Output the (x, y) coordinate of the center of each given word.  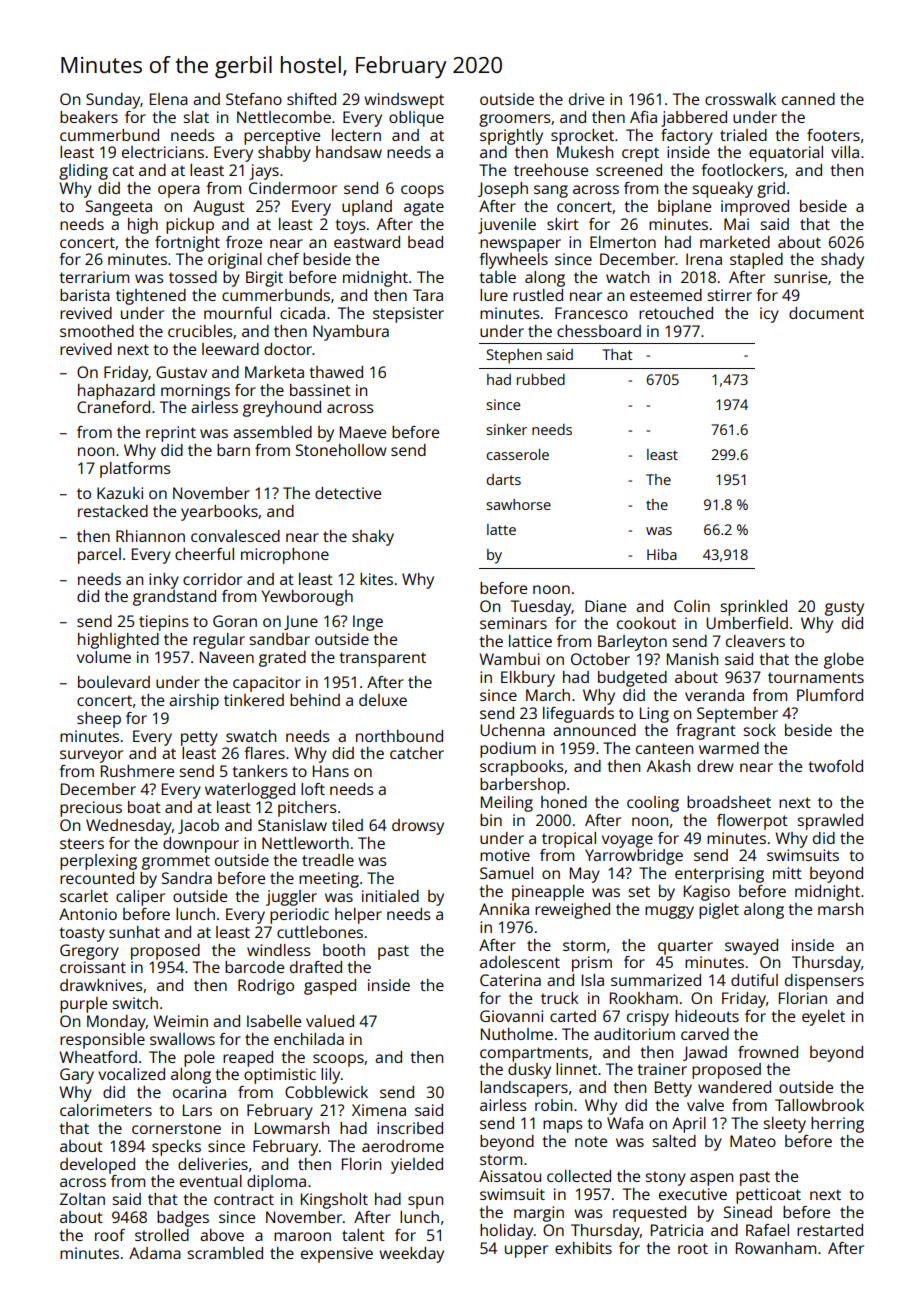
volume (104, 657)
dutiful (754, 980)
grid (771, 190)
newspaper (520, 245)
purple (83, 1005)
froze (244, 242)
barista (85, 295)
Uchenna (512, 730)
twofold (835, 766)
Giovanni (511, 1016)
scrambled (225, 1253)
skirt (563, 224)
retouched (676, 313)
